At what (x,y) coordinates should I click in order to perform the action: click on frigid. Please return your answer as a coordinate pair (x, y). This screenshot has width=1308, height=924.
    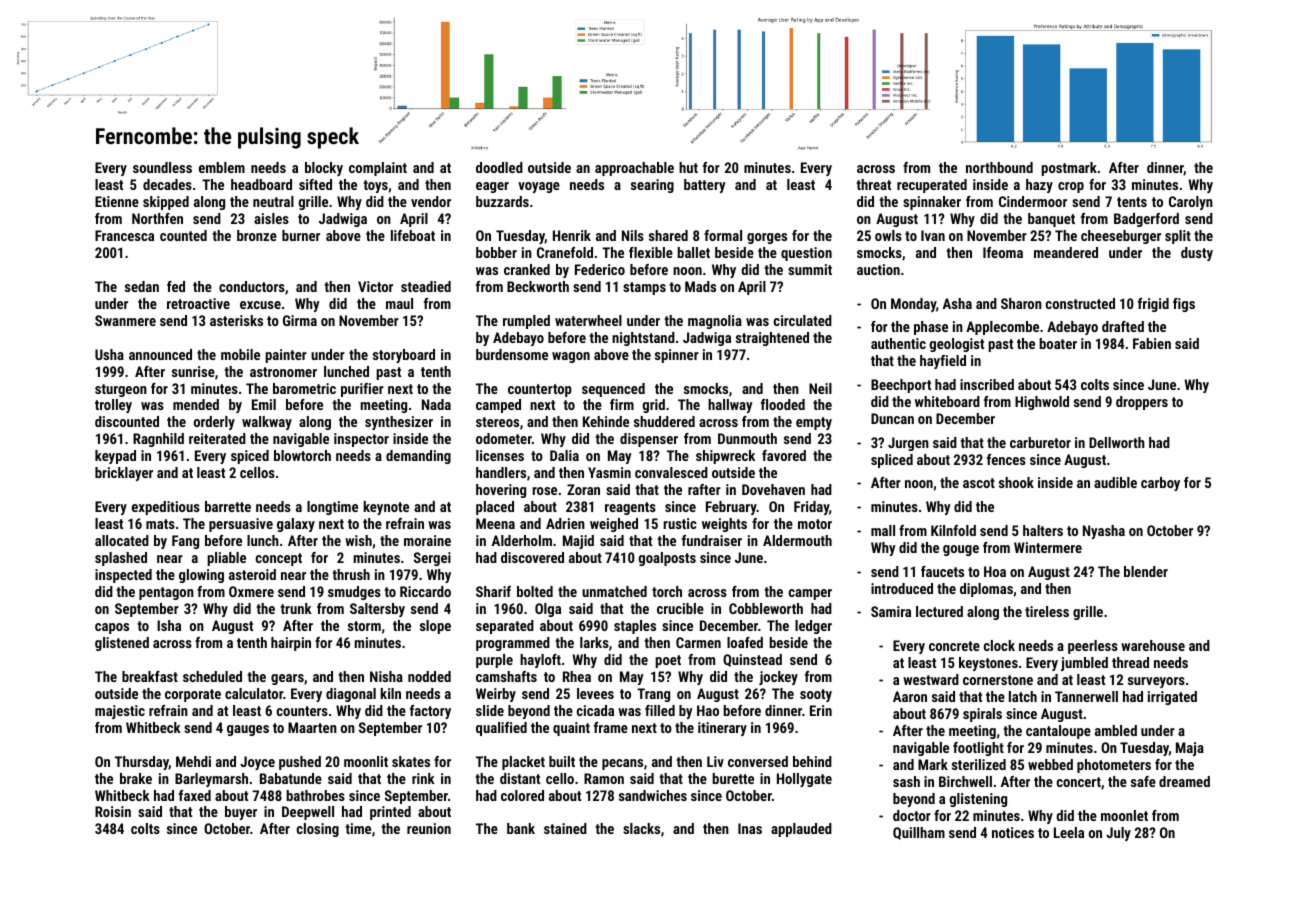
    Looking at the image, I should click on (1153, 305).
